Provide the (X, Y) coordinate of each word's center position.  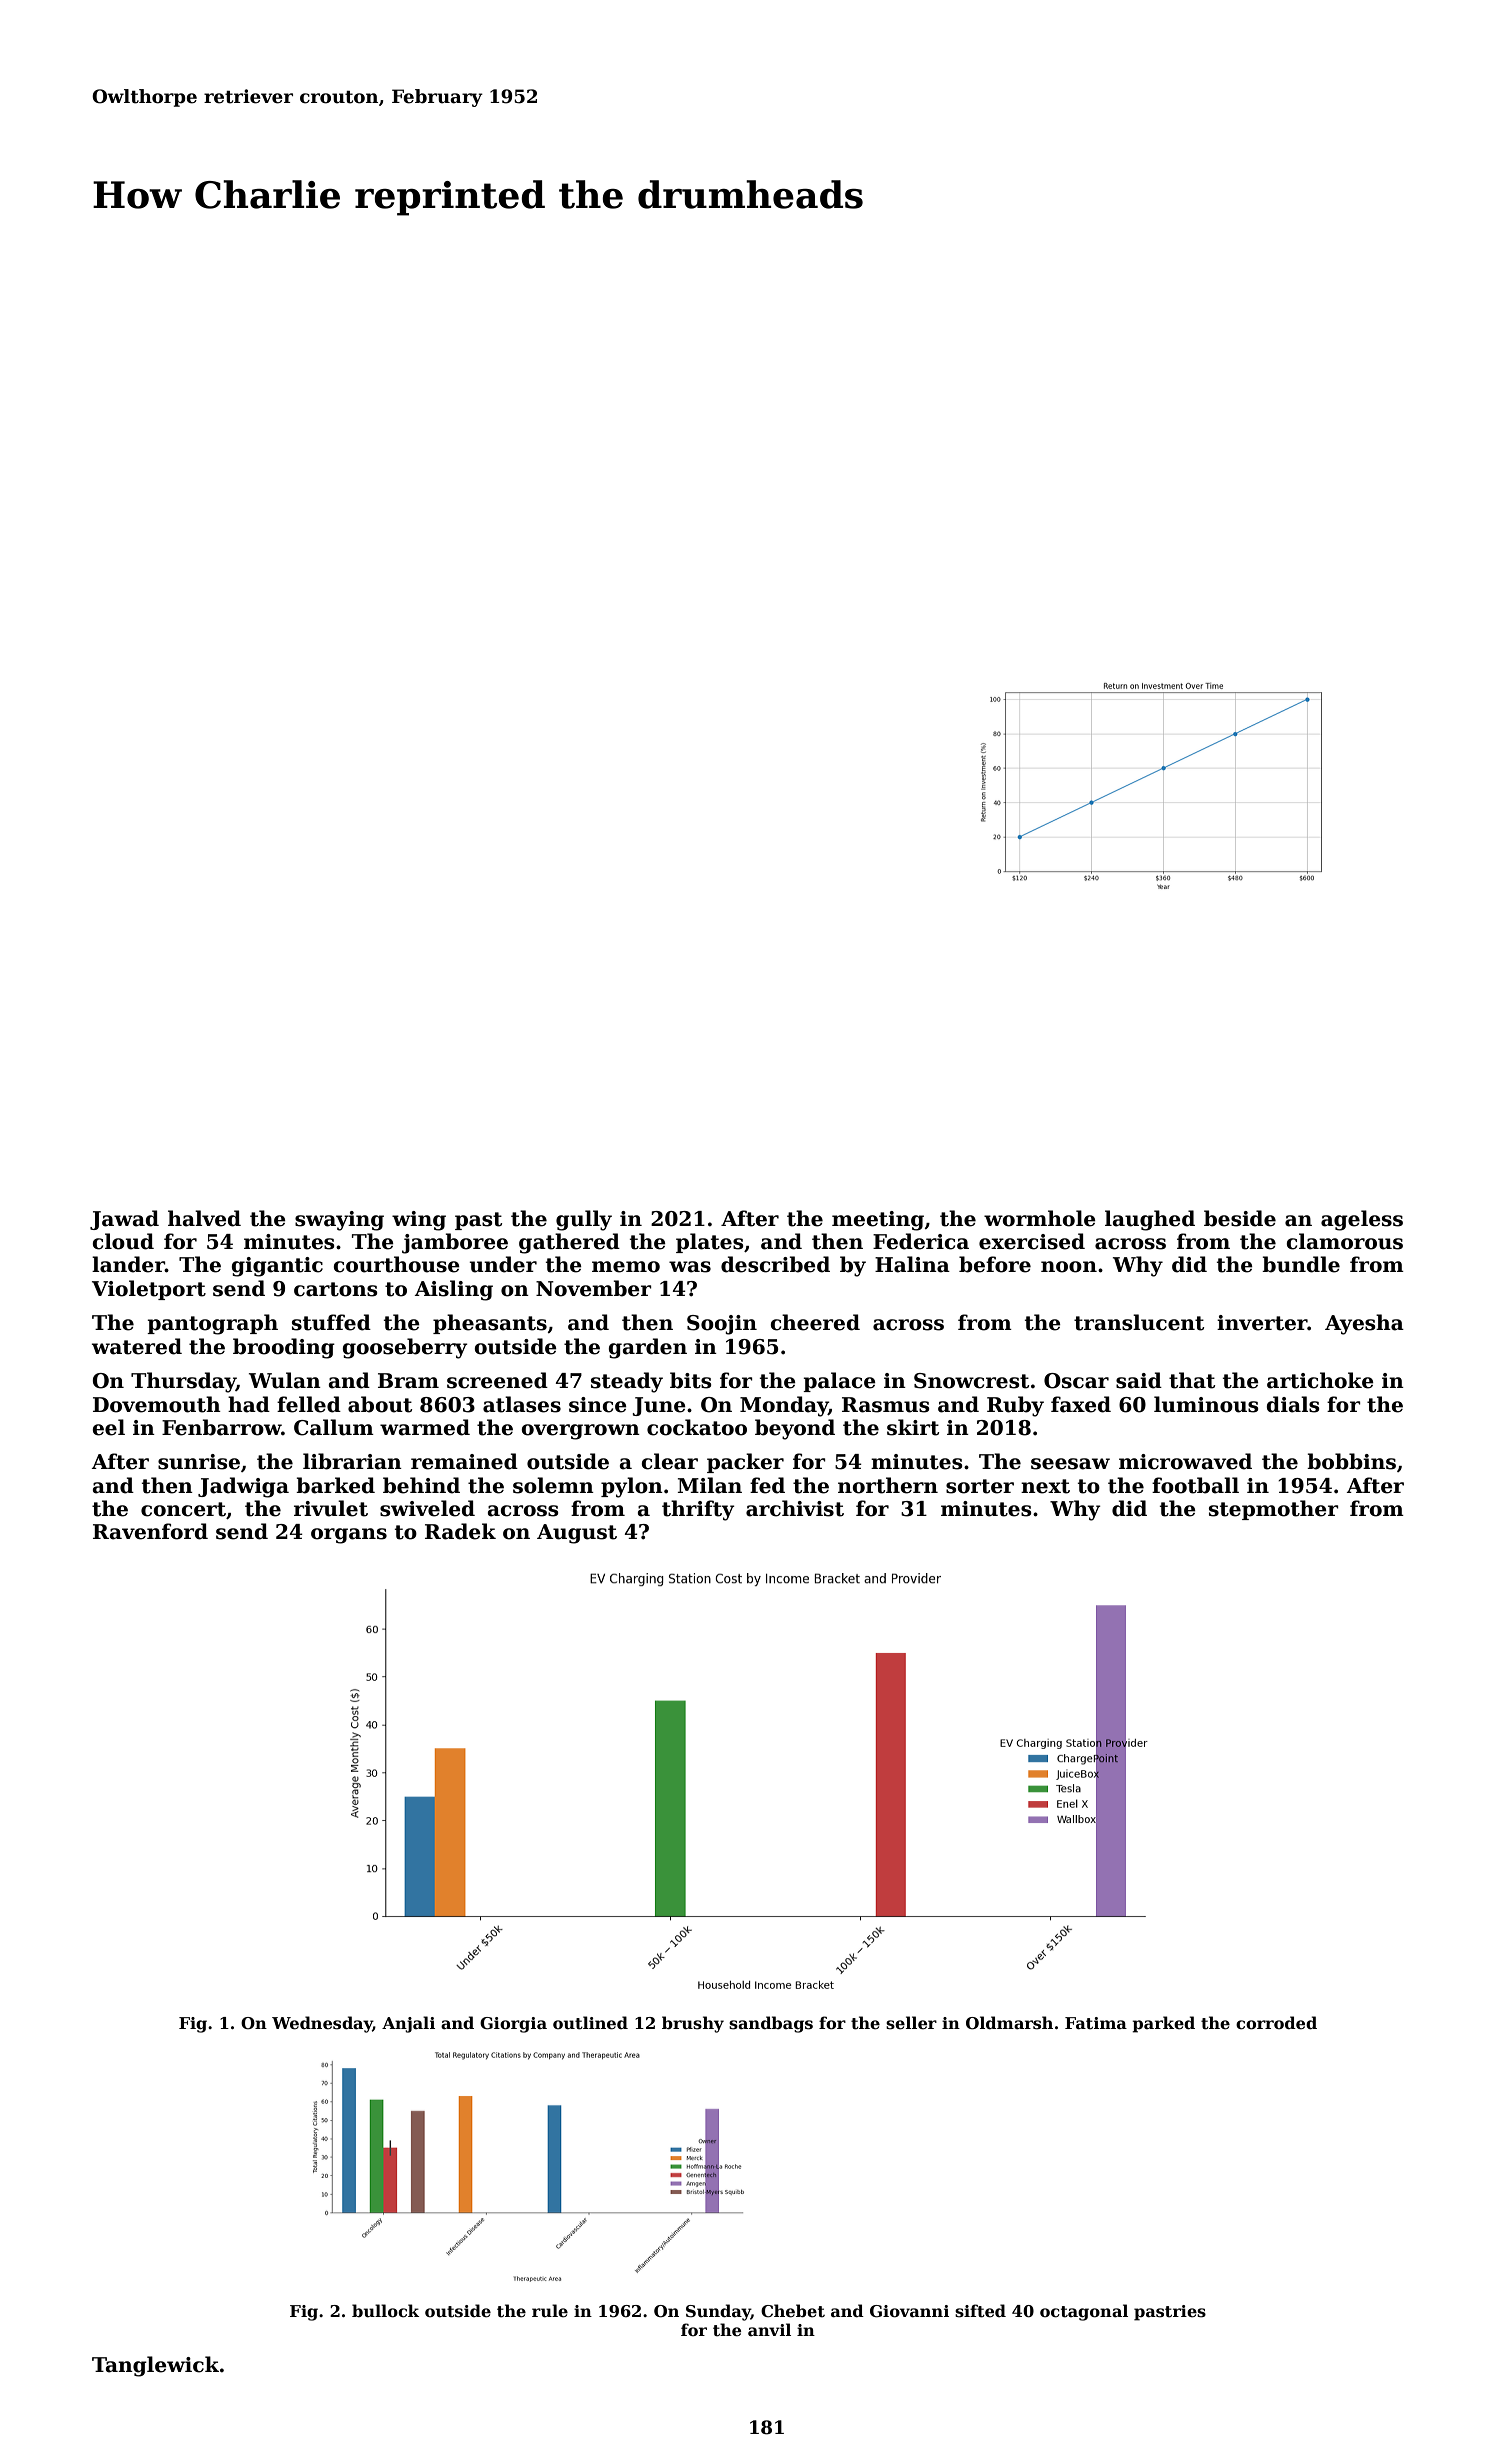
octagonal (1084, 2312)
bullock (385, 2311)
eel (108, 1427)
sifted (980, 2311)
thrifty (698, 1510)
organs (349, 1536)
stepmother (1274, 1510)
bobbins (1351, 1461)
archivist (795, 1508)
